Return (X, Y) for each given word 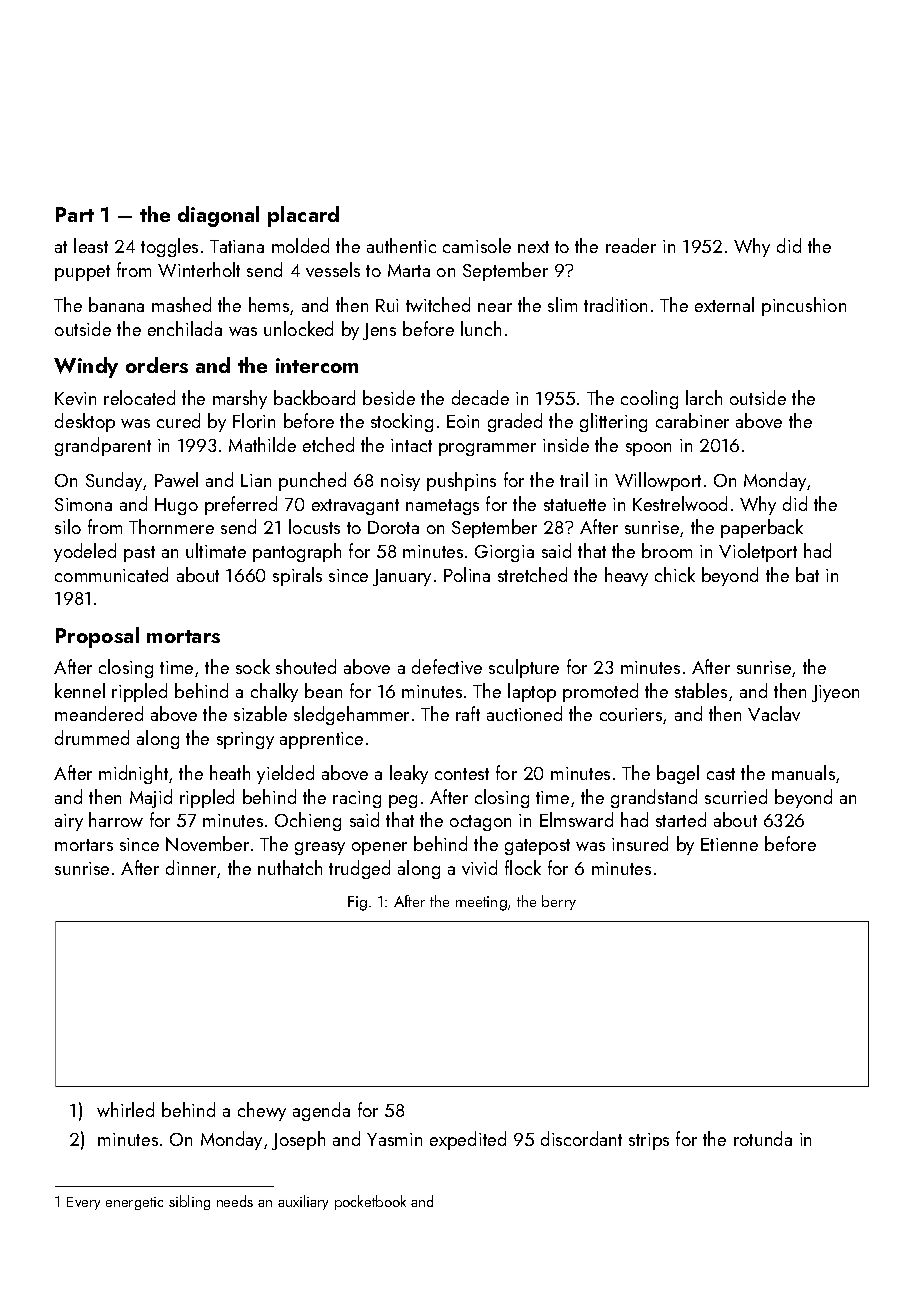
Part (75, 214)
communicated (111, 574)
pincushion (804, 306)
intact (411, 445)
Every (83, 1203)
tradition (615, 304)
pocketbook (370, 1202)
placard (303, 216)
